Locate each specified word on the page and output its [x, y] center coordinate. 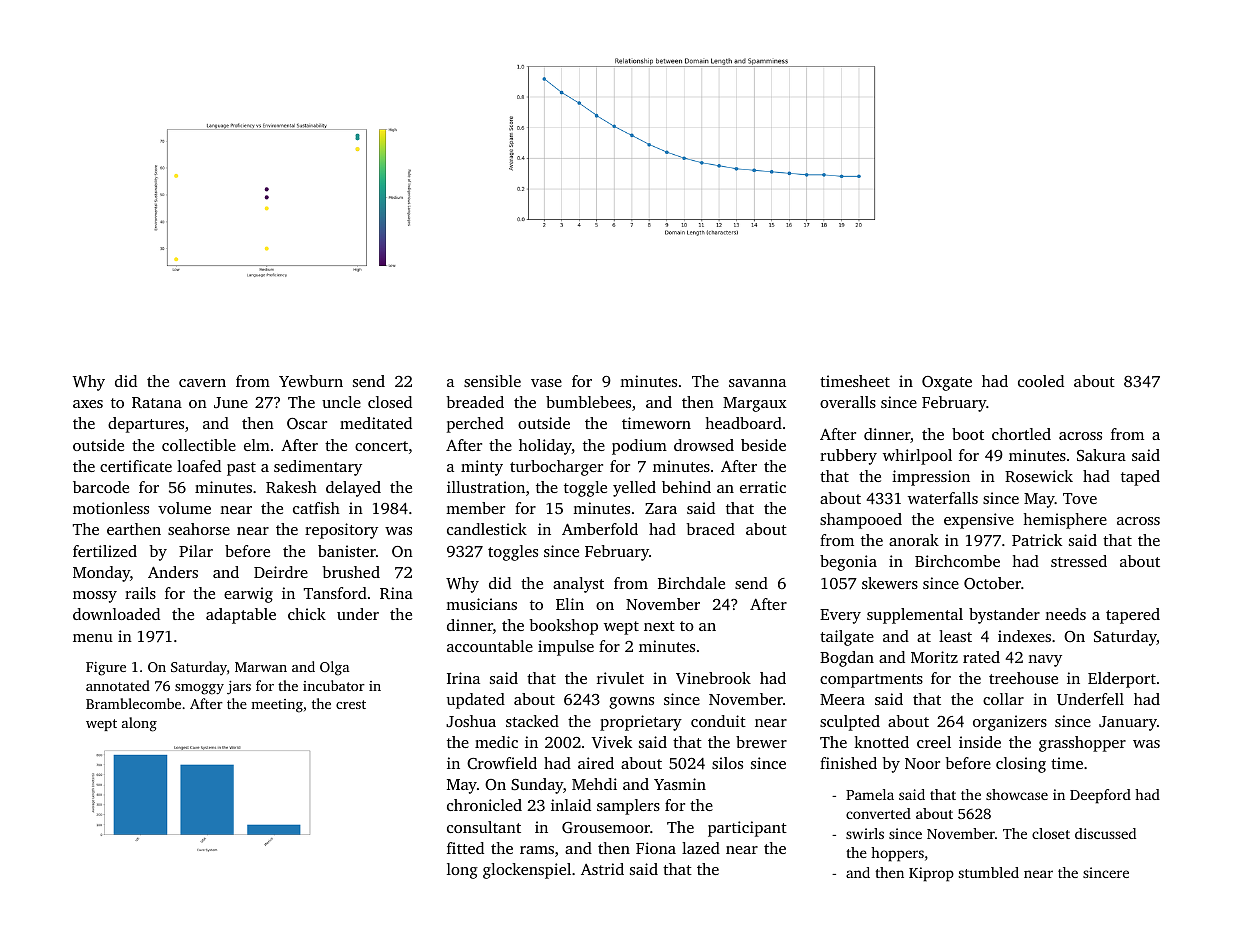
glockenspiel [527, 871]
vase [546, 383]
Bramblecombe [133, 703]
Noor [922, 763]
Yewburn [311, 381]
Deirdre [281, 572]
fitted [465, 848]
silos [727, 763]
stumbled [989, 872]
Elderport [1122, 680]
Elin [570, 604]
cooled [1041, 381]
